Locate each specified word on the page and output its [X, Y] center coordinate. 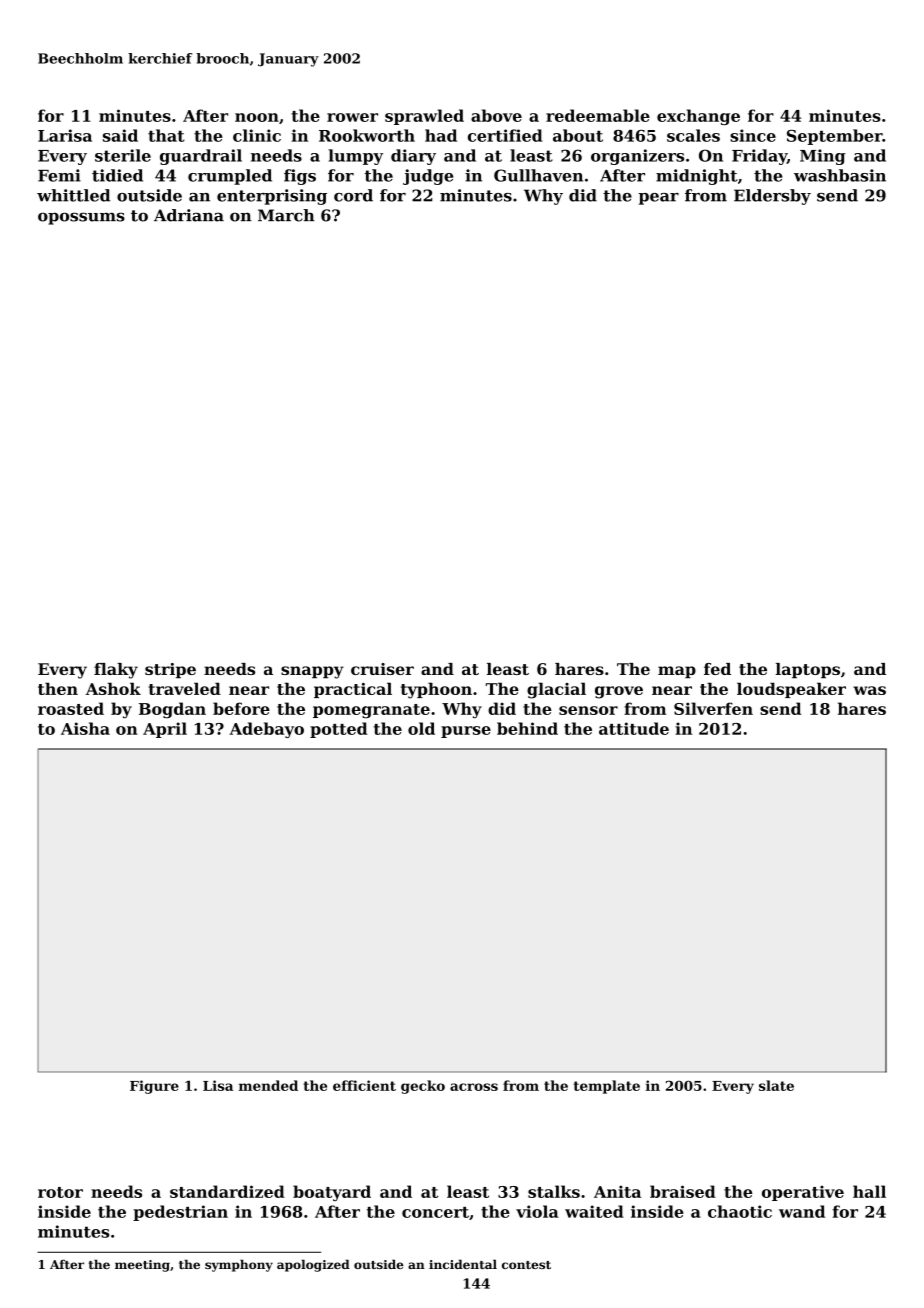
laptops [808, 670]
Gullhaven [538, 175]
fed [717, 669]
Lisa [218, 1085]
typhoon [436, 690]
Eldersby [772, 197]
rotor [60, 1192]
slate [776, 1085]
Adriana [189, 215]
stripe [170, 670]
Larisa [65, 135]
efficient [364, 1085]
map [677, 672]
